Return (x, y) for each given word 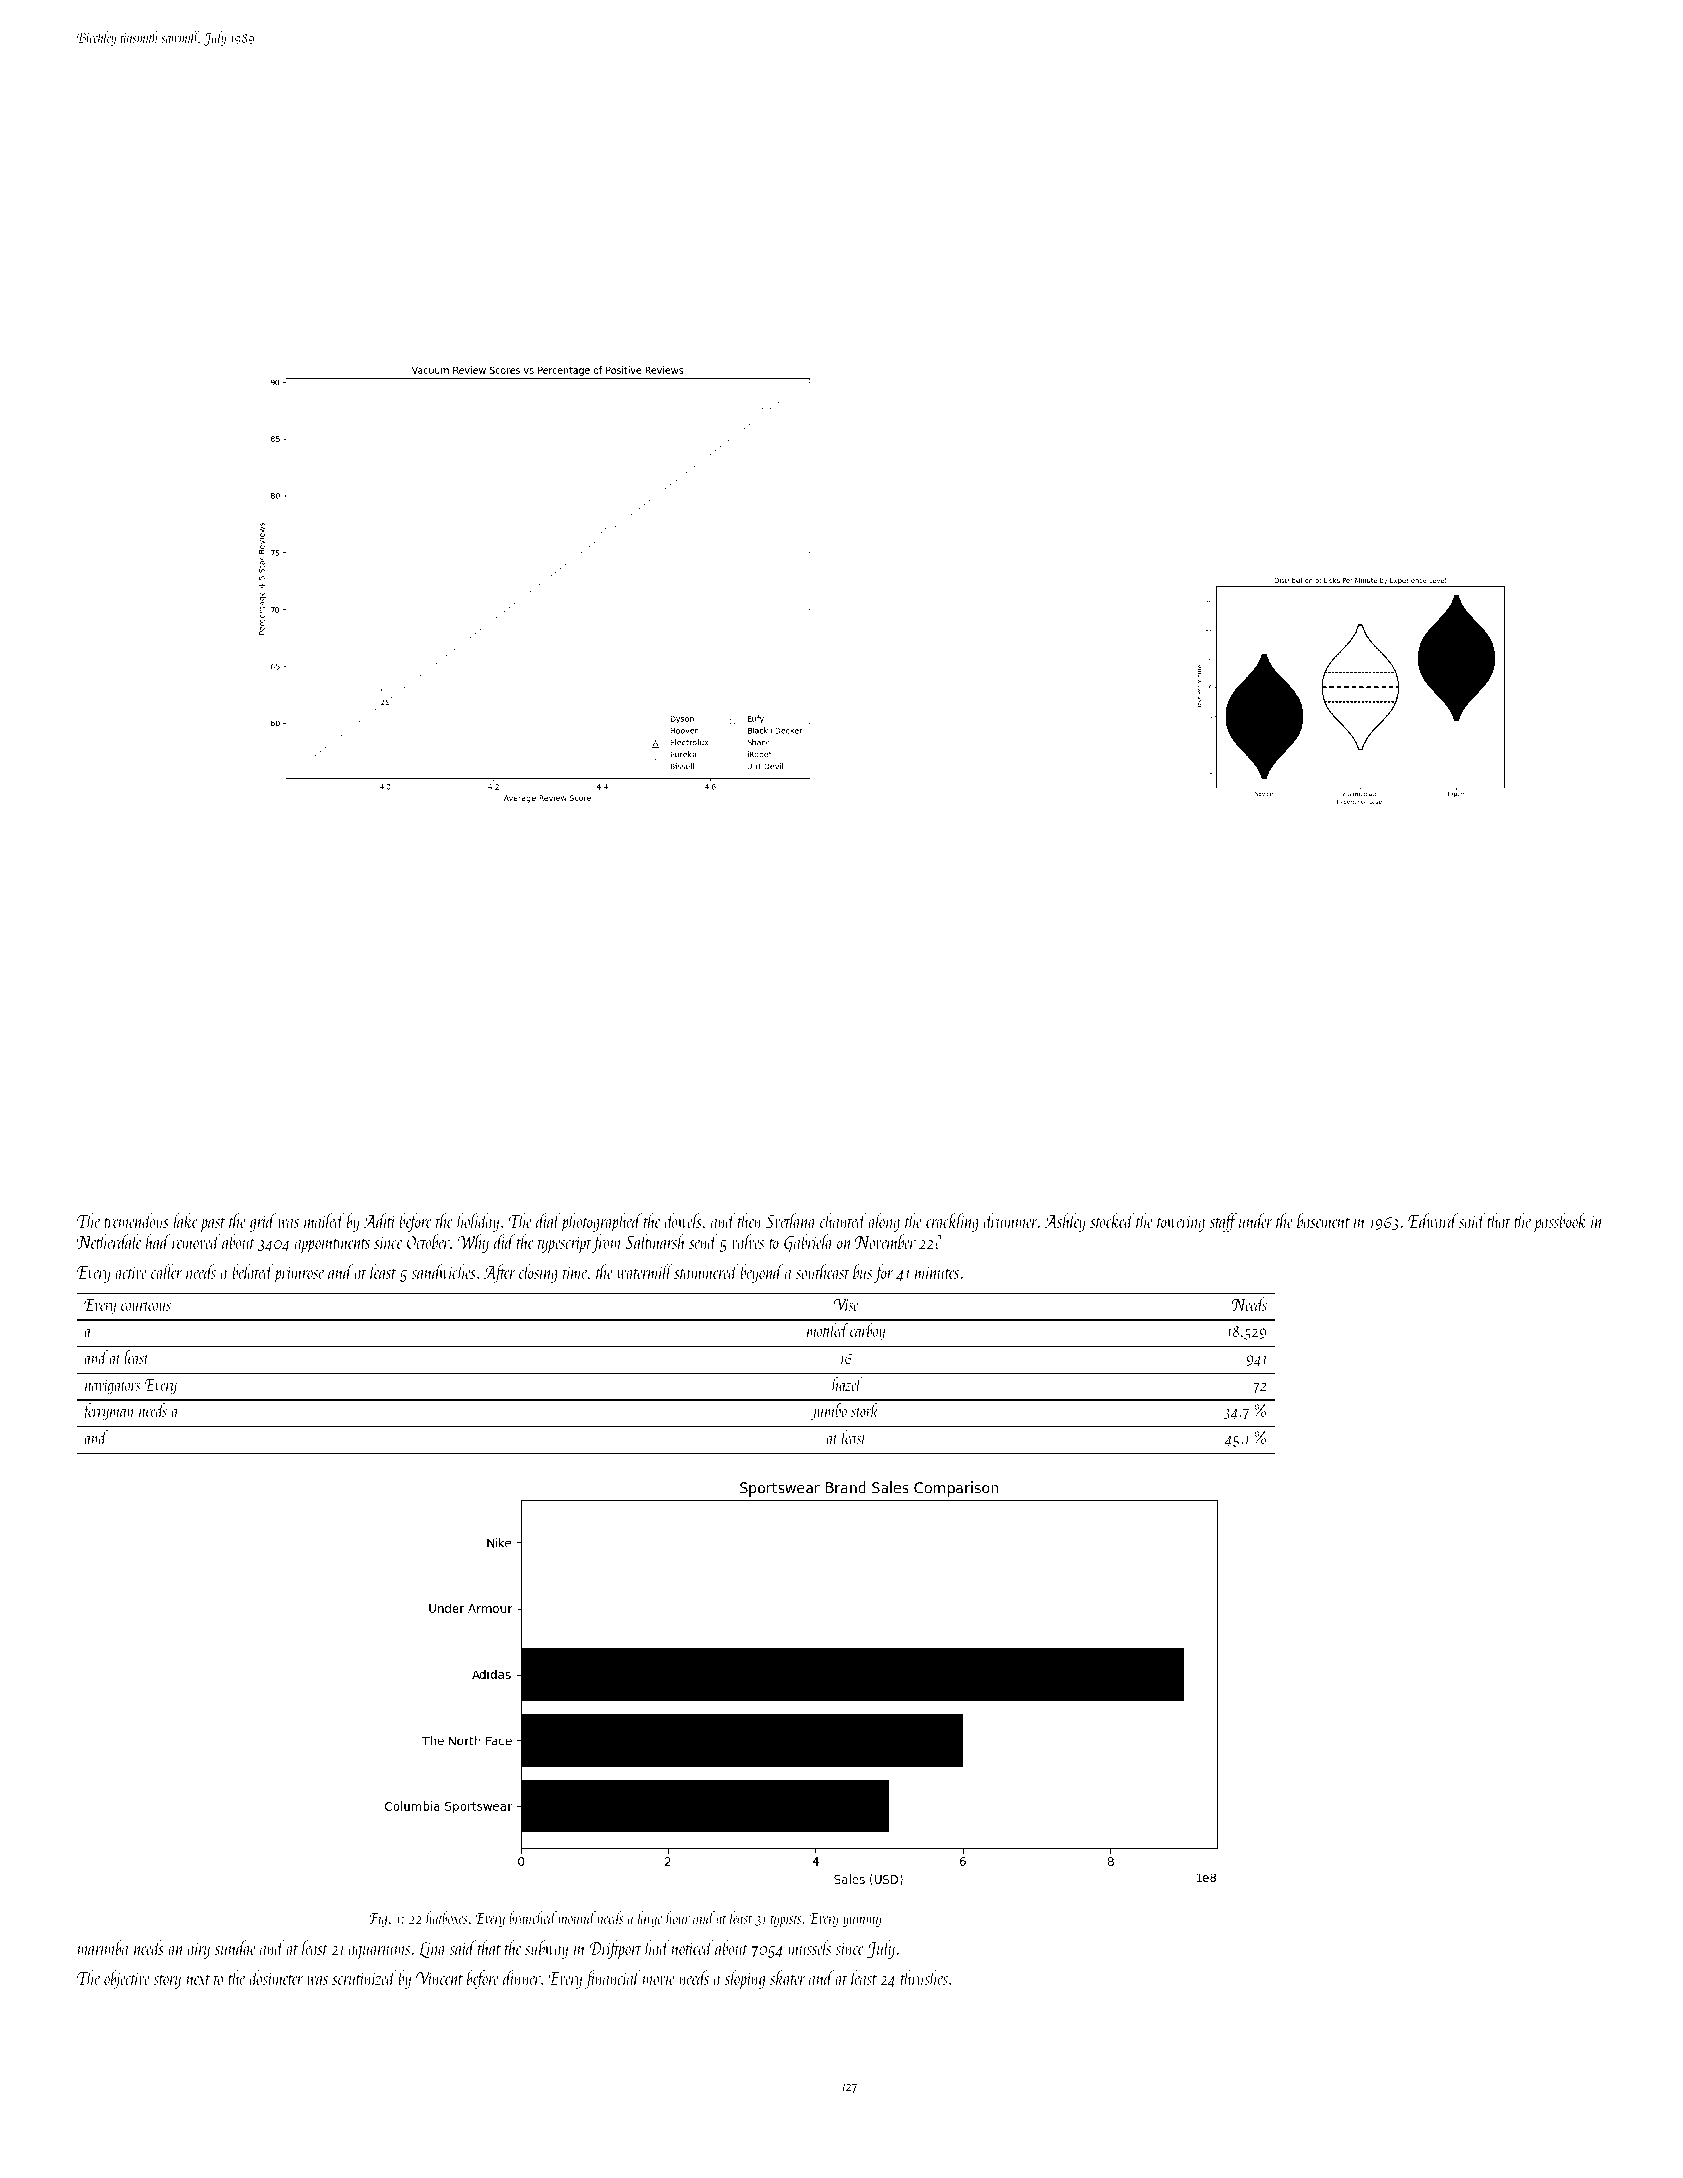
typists (786, 1920)
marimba (103, 1947)
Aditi (379, 1220)
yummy (862, 1921)
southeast (823, 1271)
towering (1181, 1224)
